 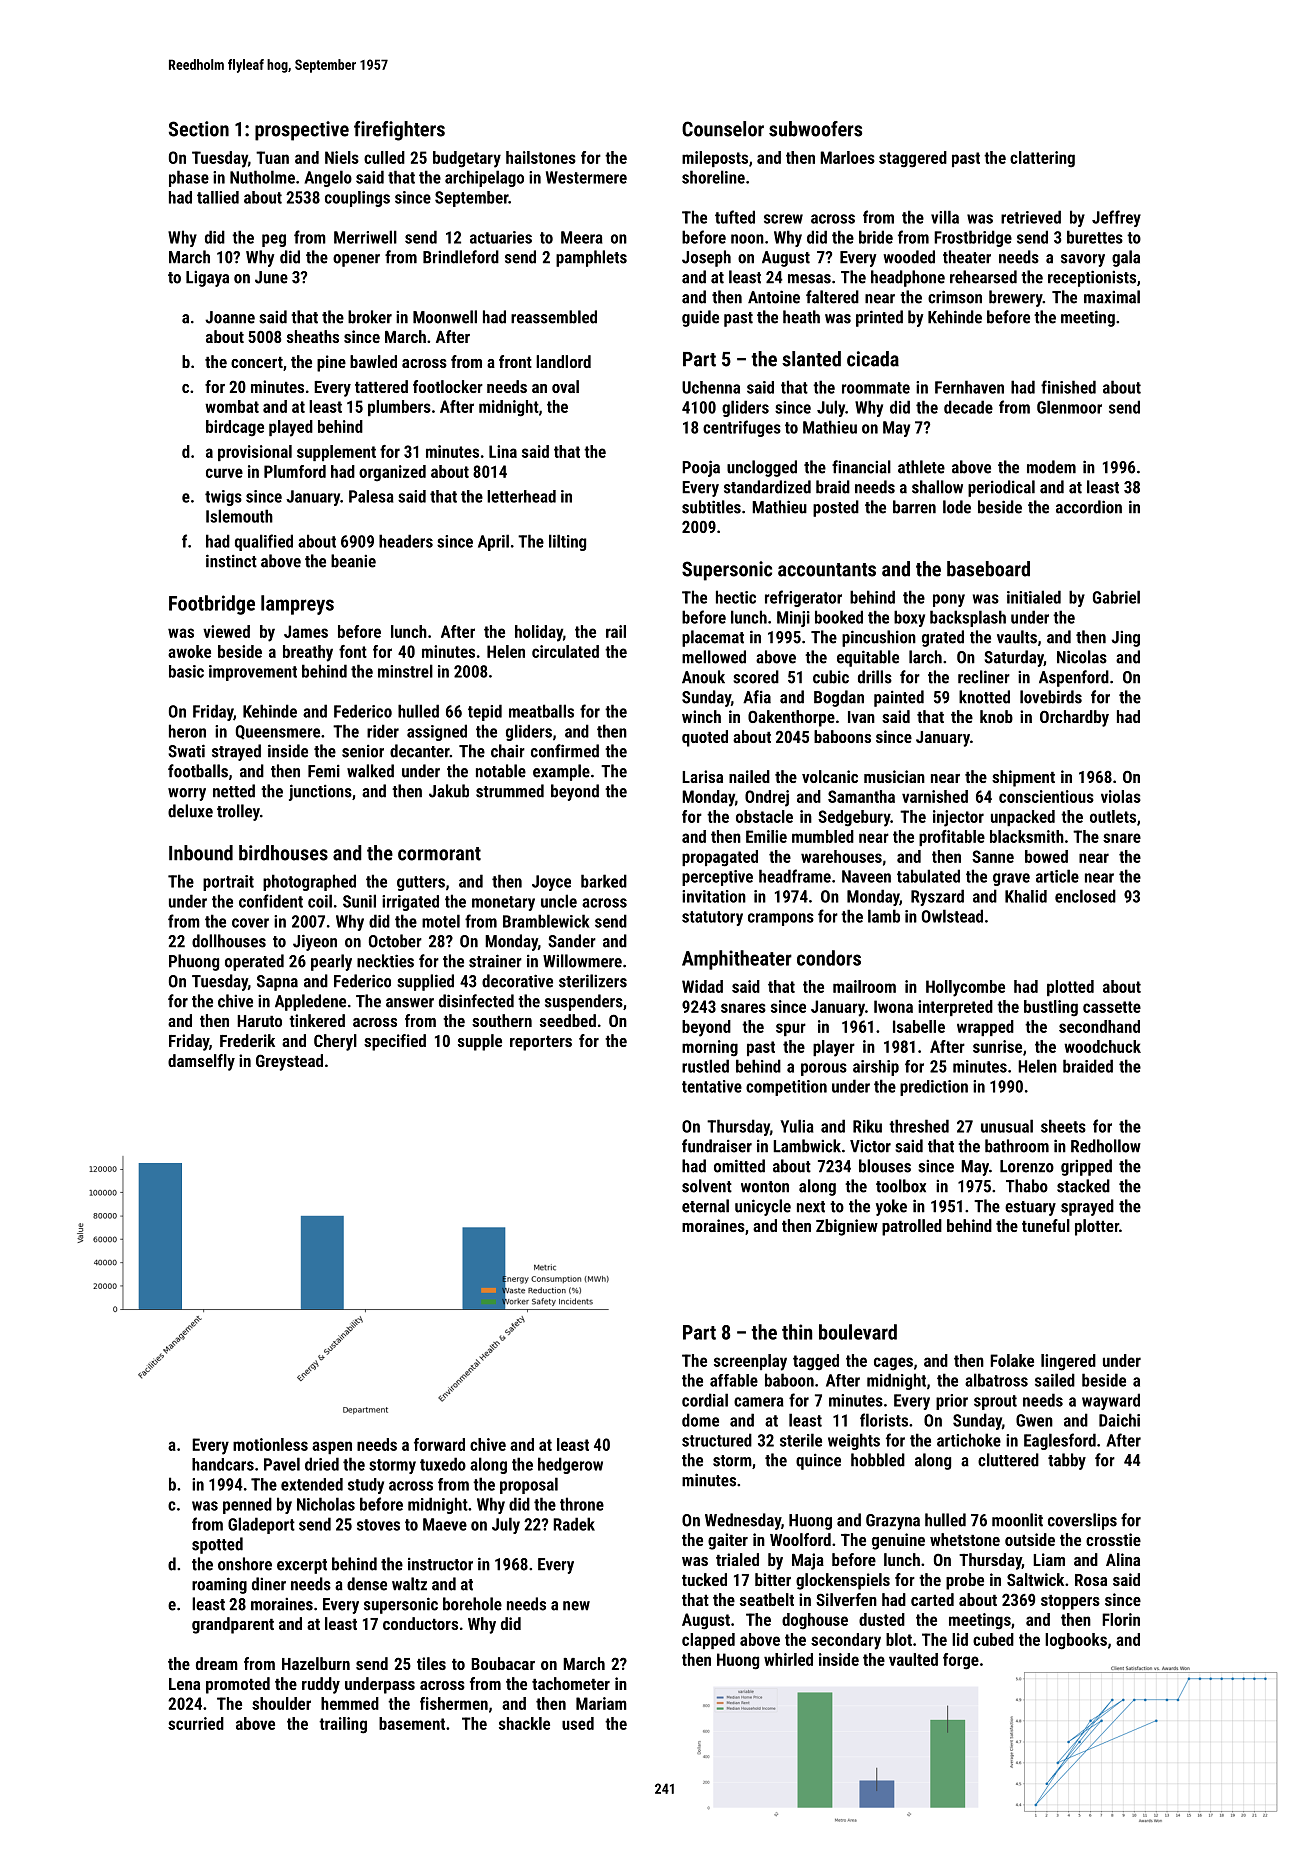 I want to click on invitation, so click(x=714, y=896).
